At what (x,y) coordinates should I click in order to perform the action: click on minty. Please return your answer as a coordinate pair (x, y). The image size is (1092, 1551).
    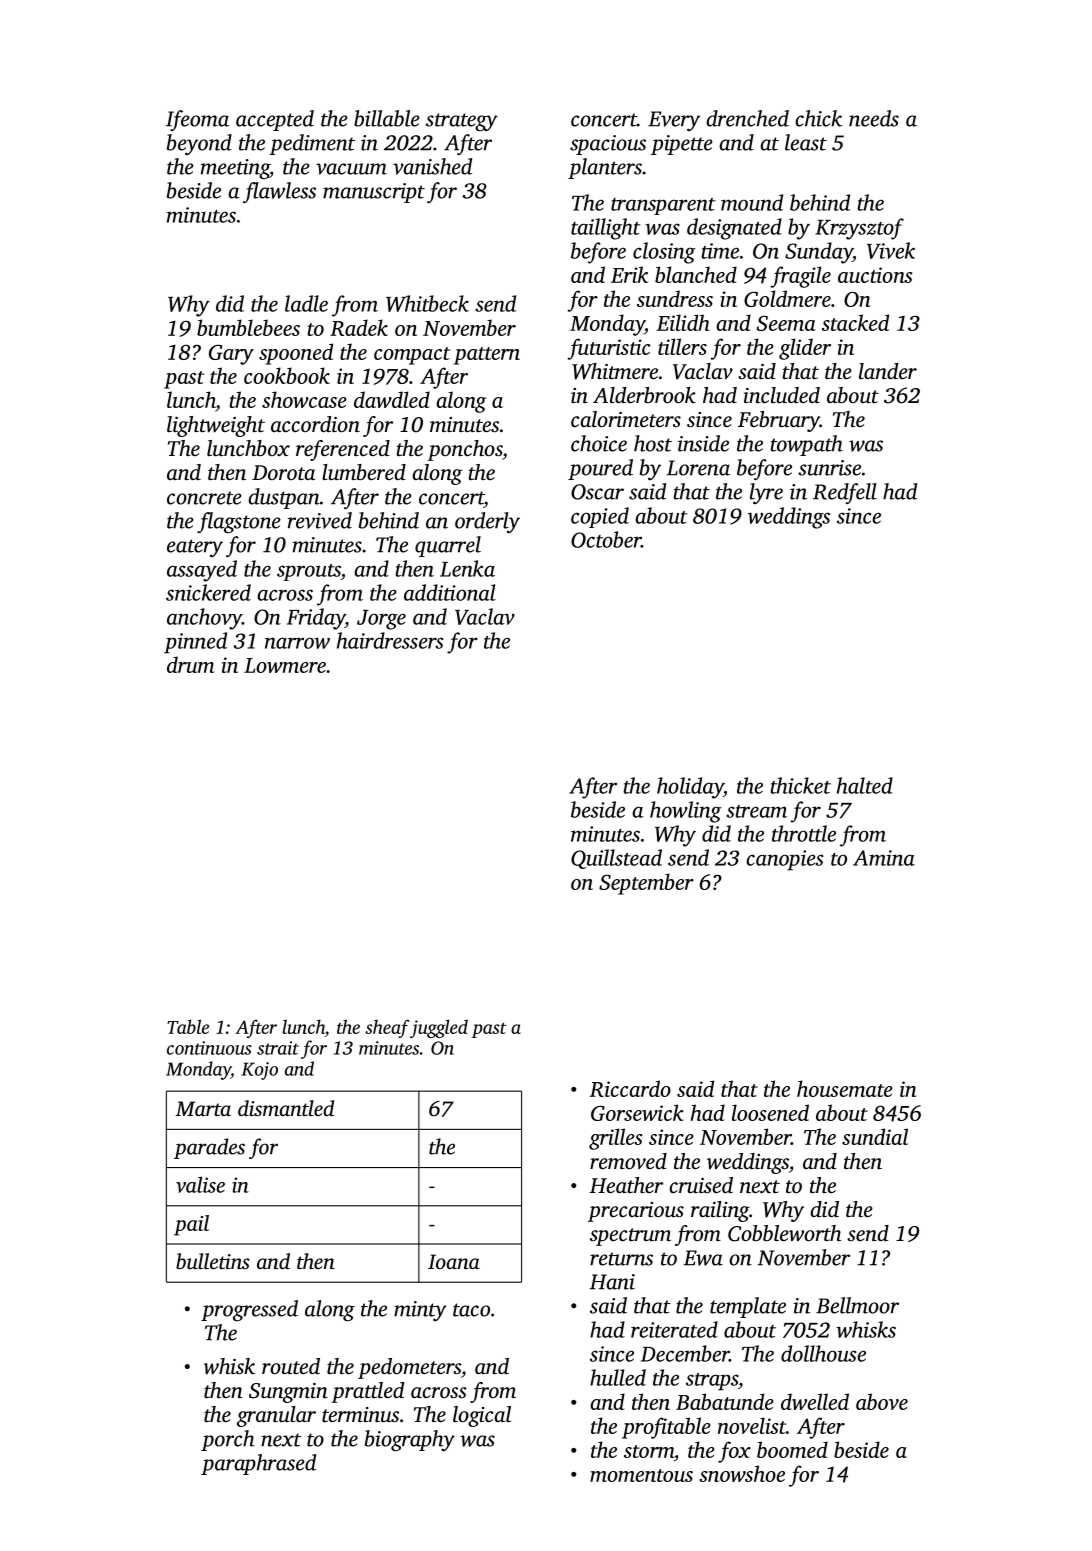
    Looking at the image, I should click on (420, 1311).
